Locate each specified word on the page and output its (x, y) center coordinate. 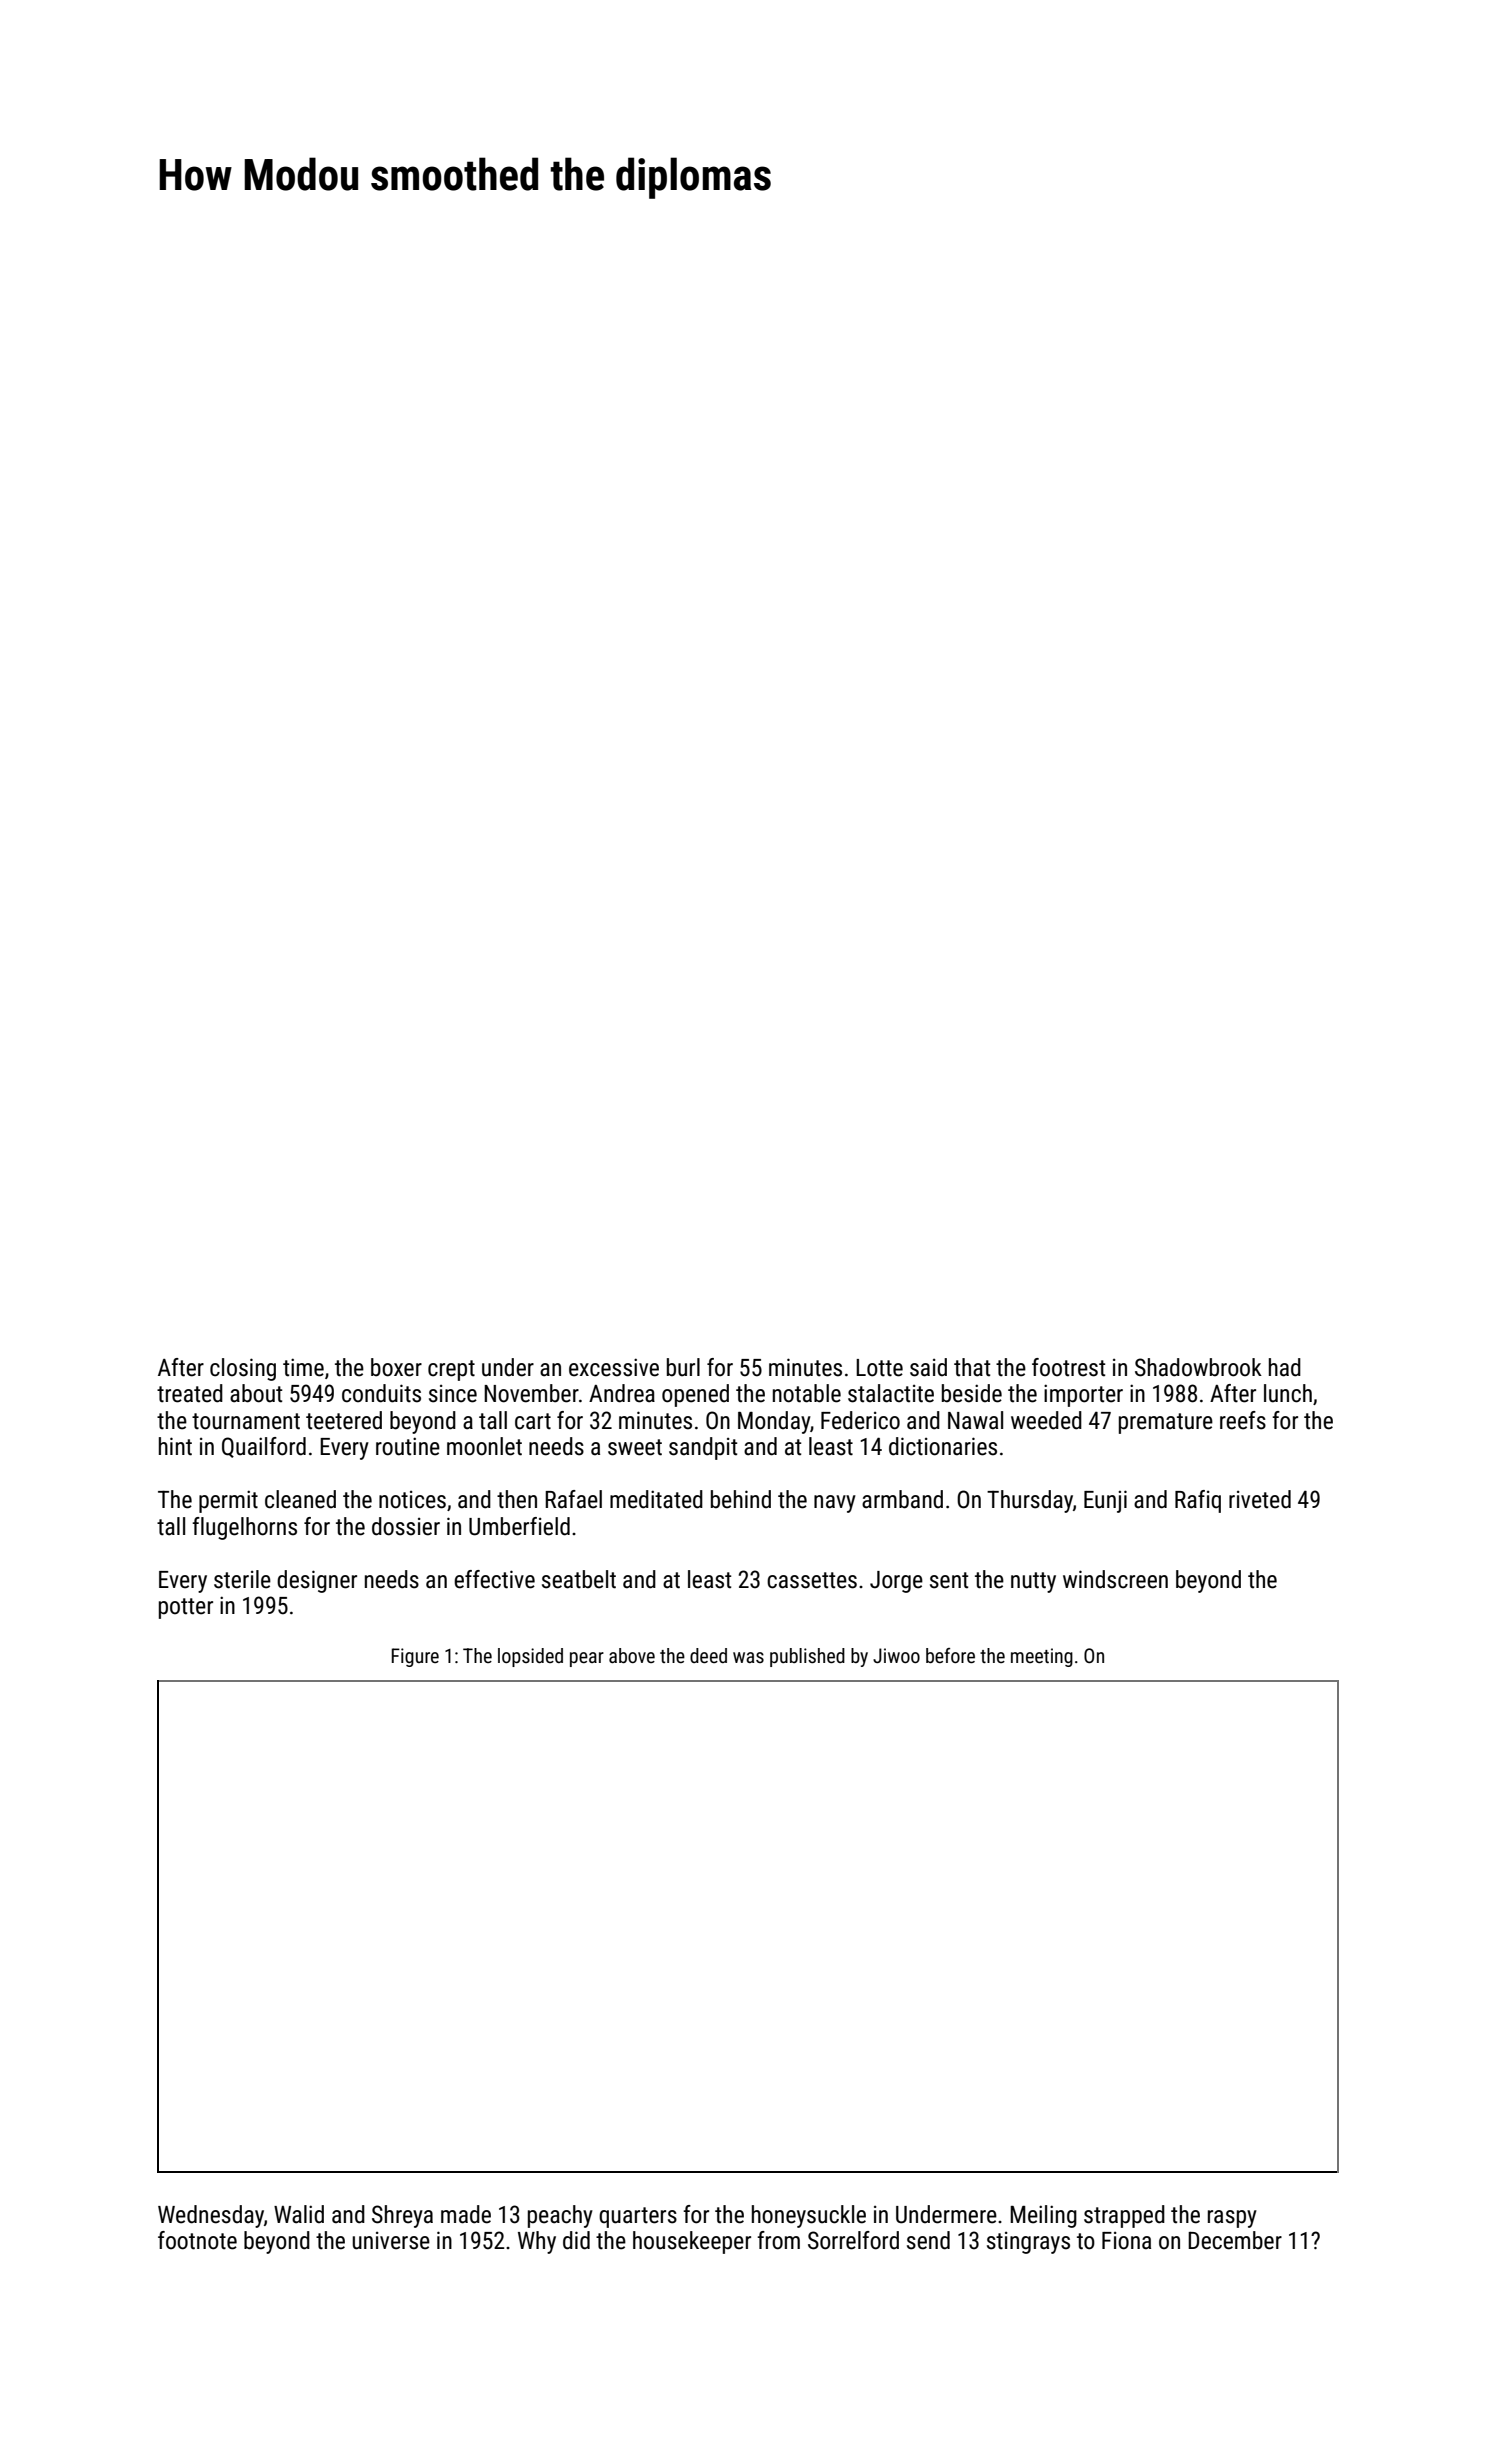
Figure (415, 1657)
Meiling (1043, 2216)
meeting (1042, 1657)
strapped (1124, 2216)
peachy (560, 2216)
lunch (1288, 1393)
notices (412, 1500)
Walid (299, 2214)
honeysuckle (809, 2216)
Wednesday (211, 2216)
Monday (774, 1422)
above (632, 1655)
